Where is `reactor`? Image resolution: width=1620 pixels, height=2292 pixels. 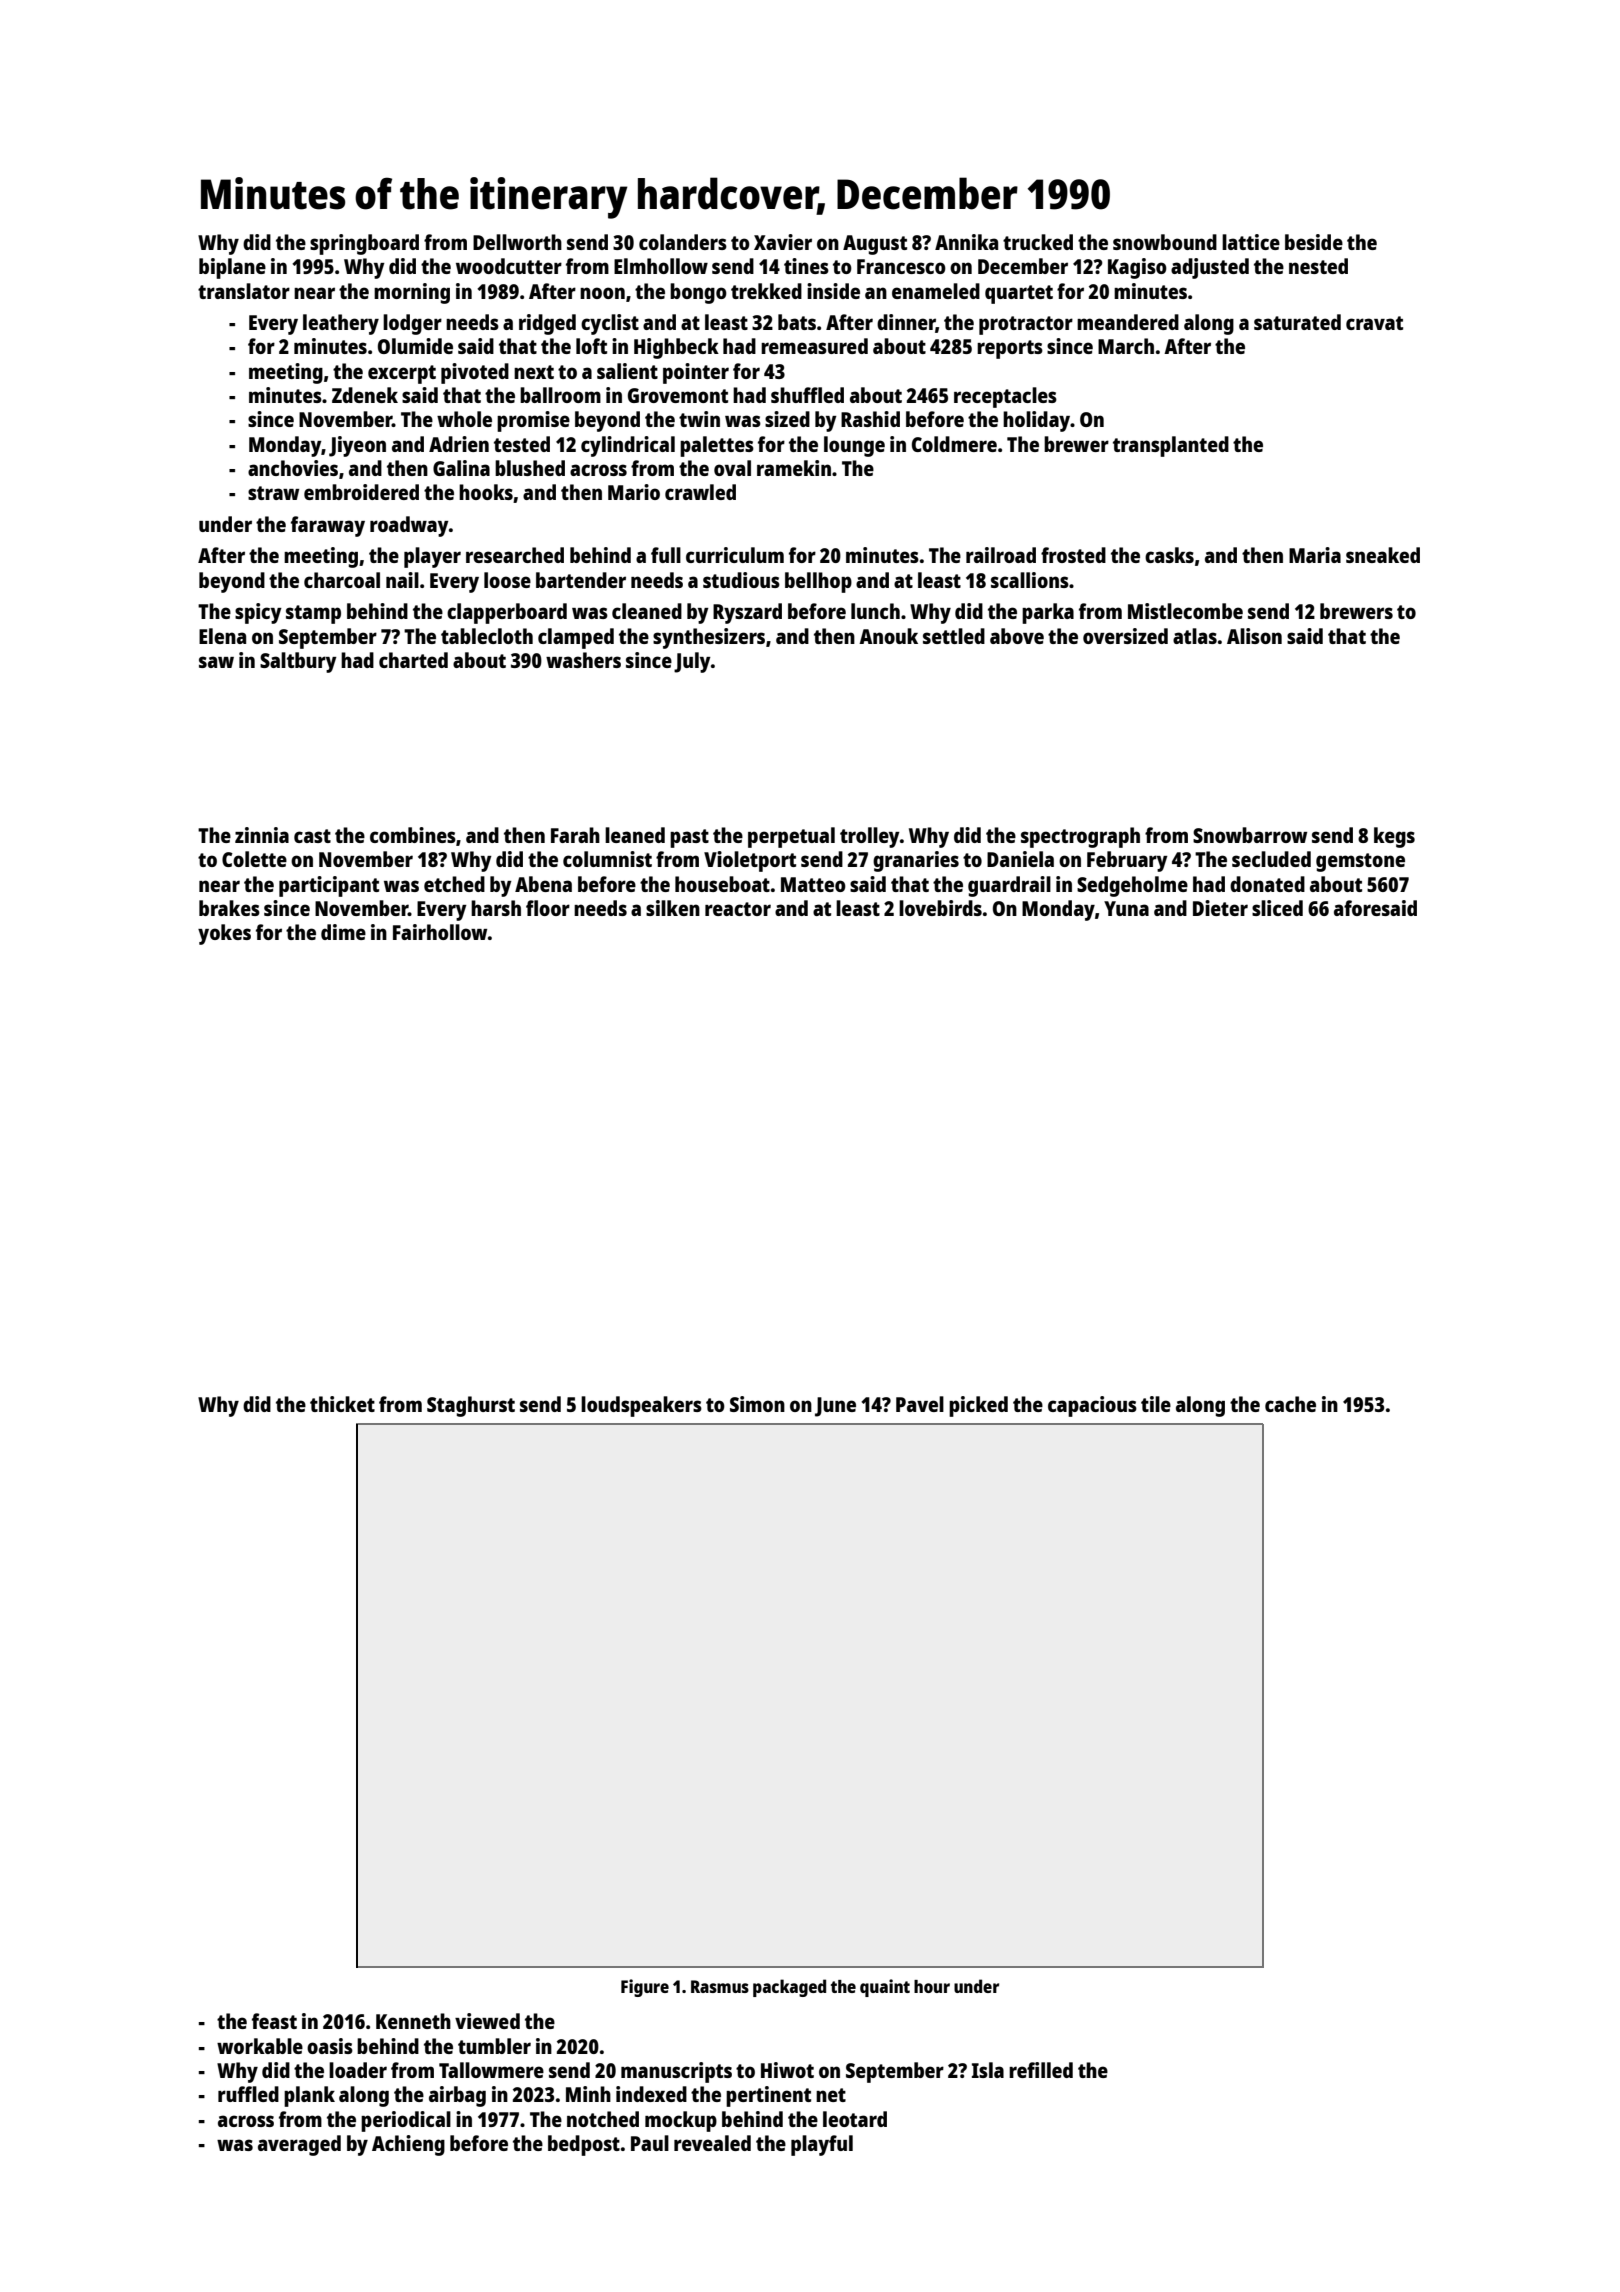
reactor is located at coordinates (738, 909).
